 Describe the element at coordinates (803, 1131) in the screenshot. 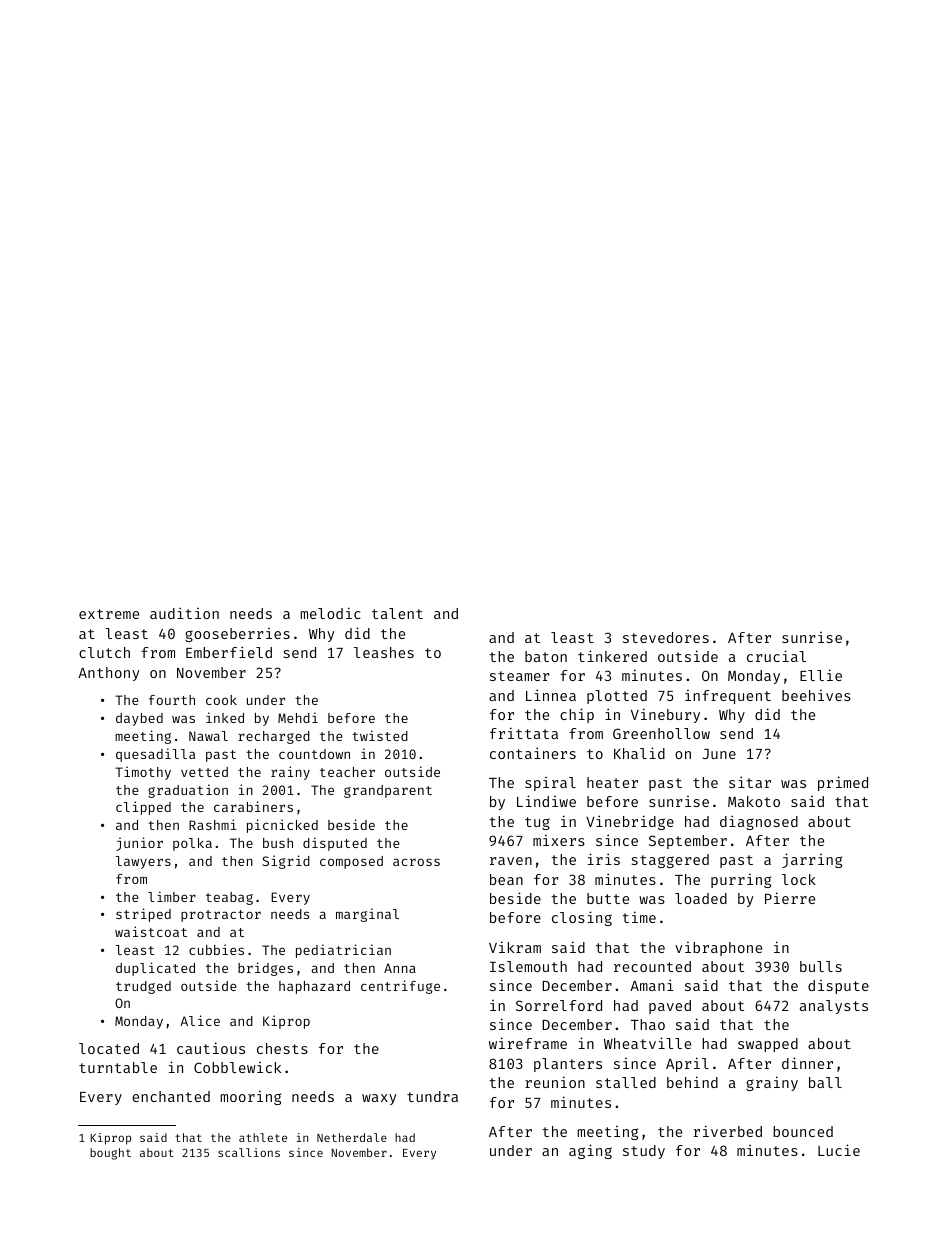

I see `bounced` at that location.
